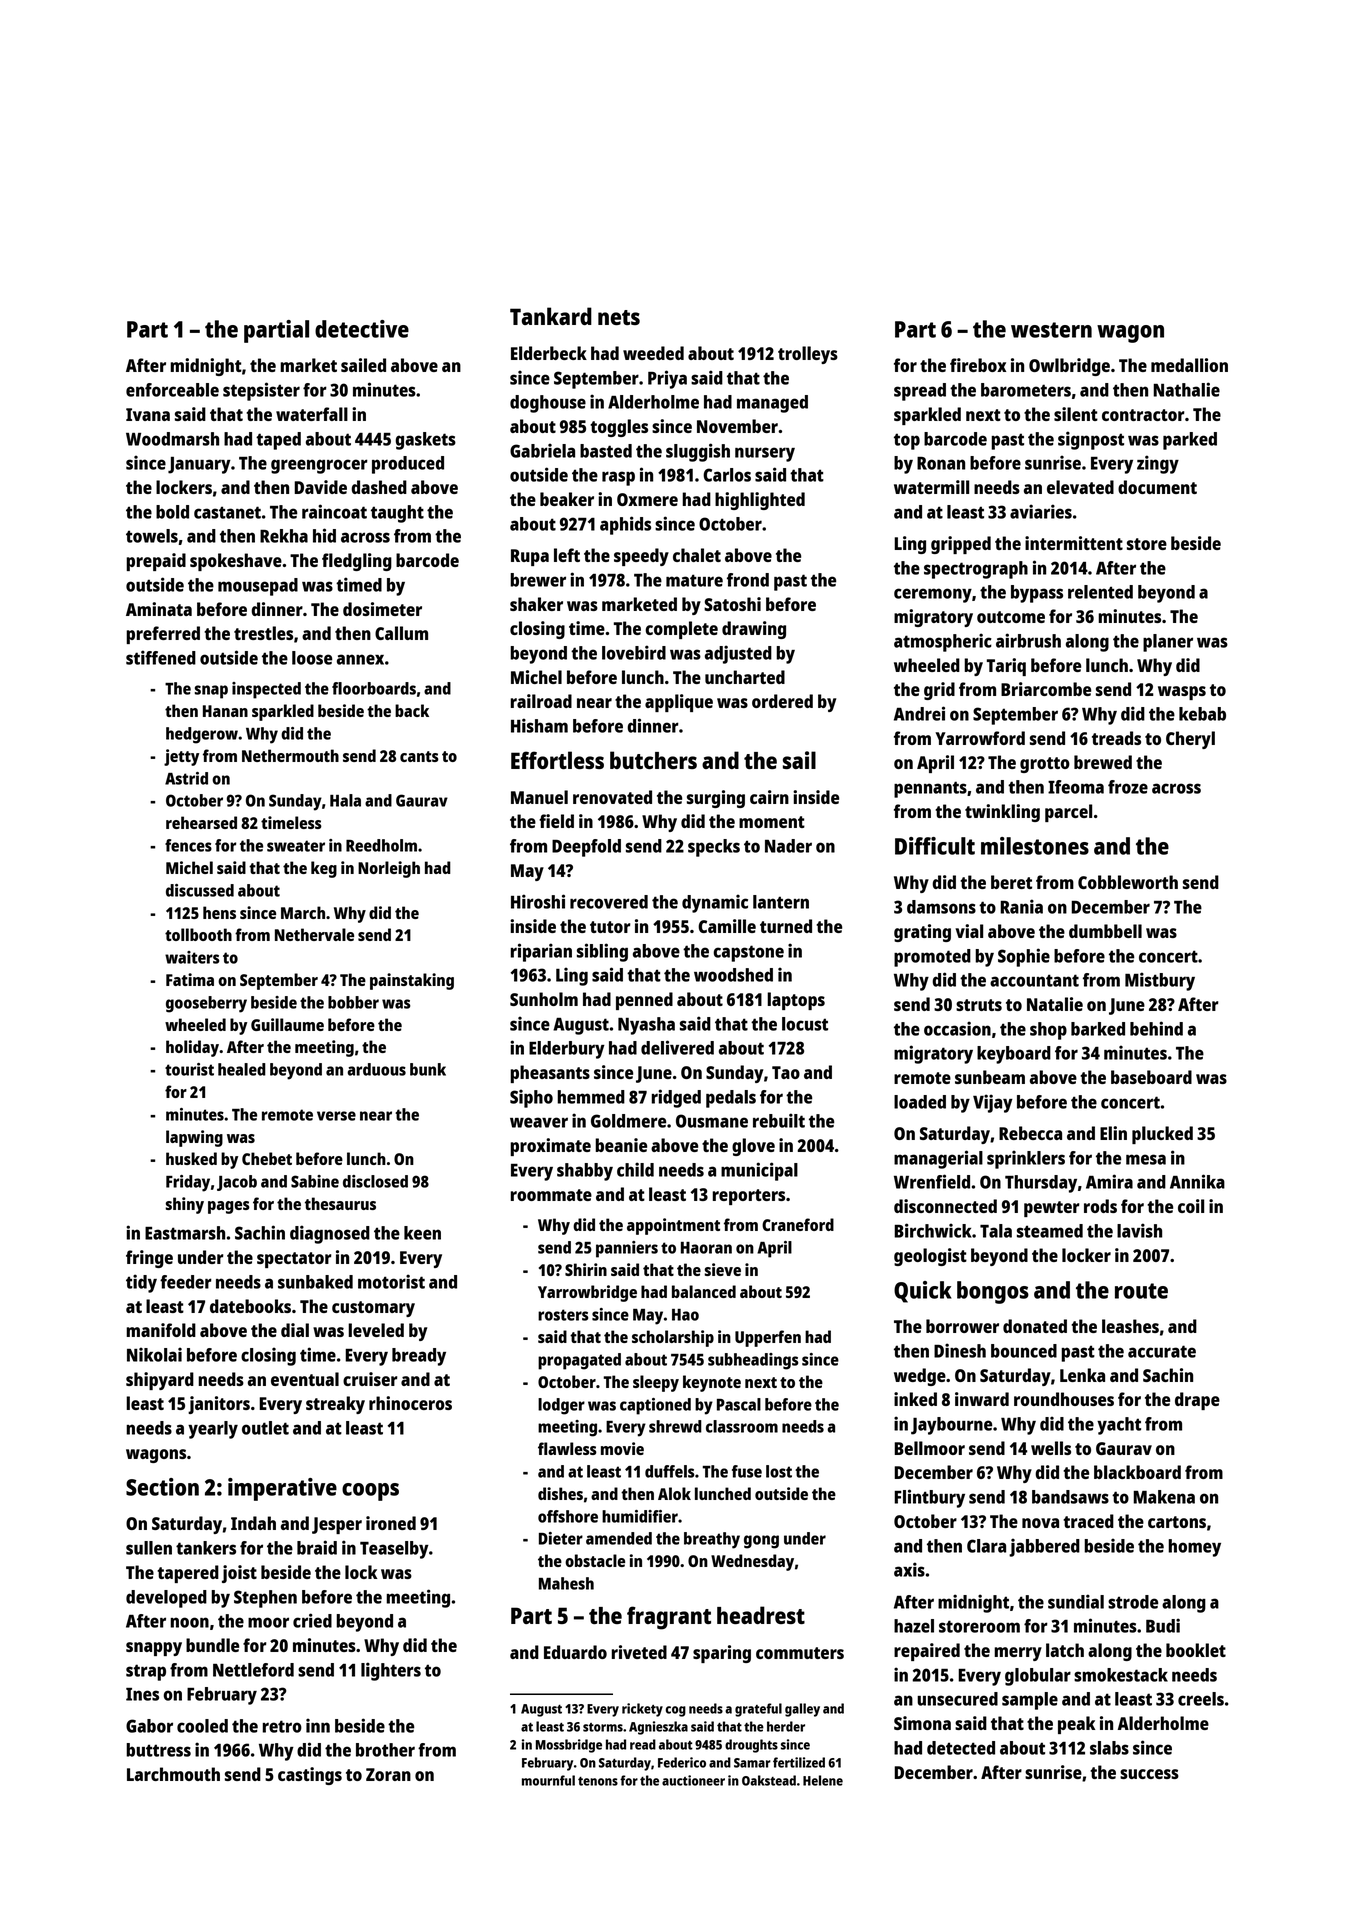  I want to click on lodger, so click(561, 1406).
